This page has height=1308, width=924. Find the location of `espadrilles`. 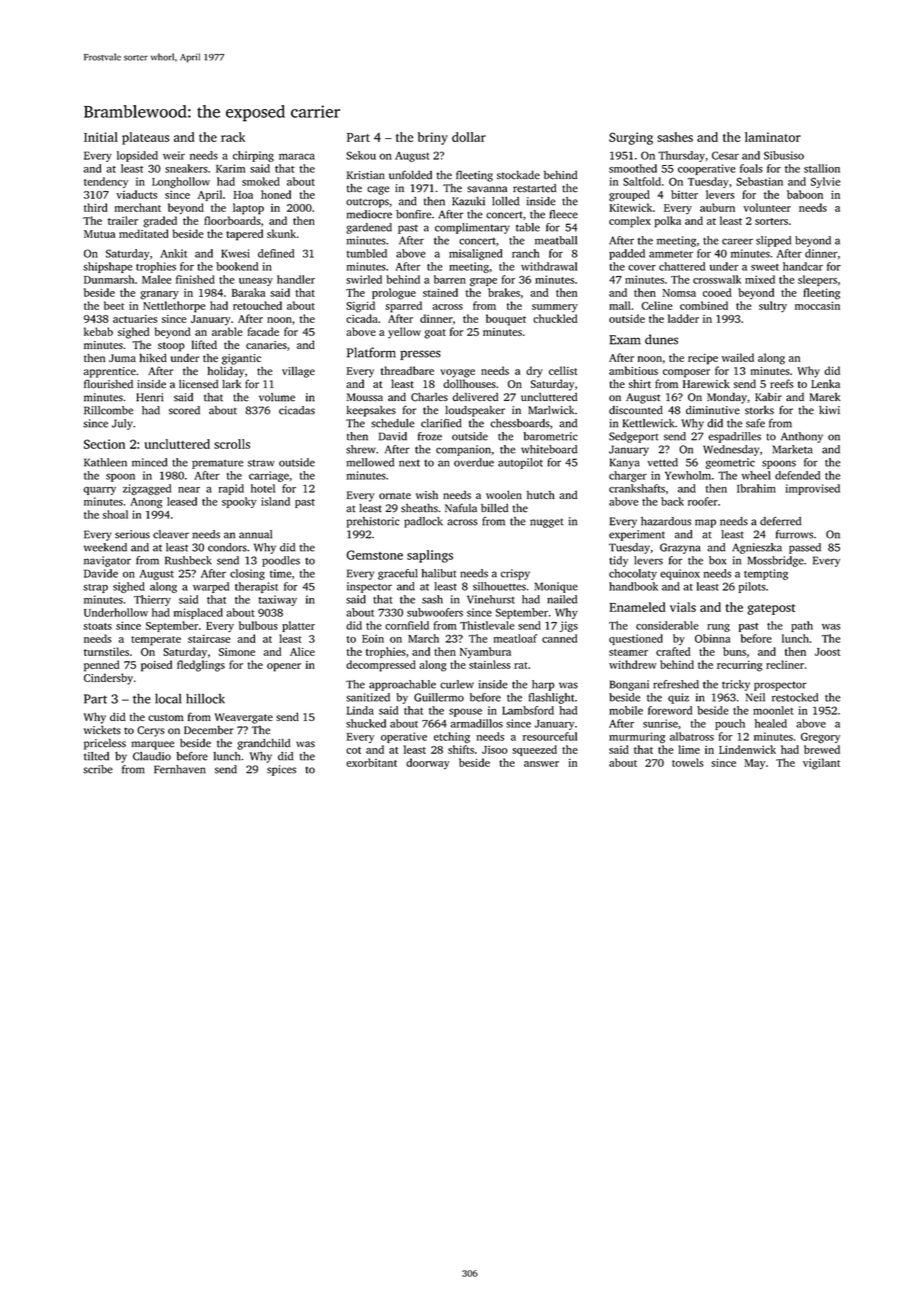

espadrilles is located at coordinates (734, 437).
